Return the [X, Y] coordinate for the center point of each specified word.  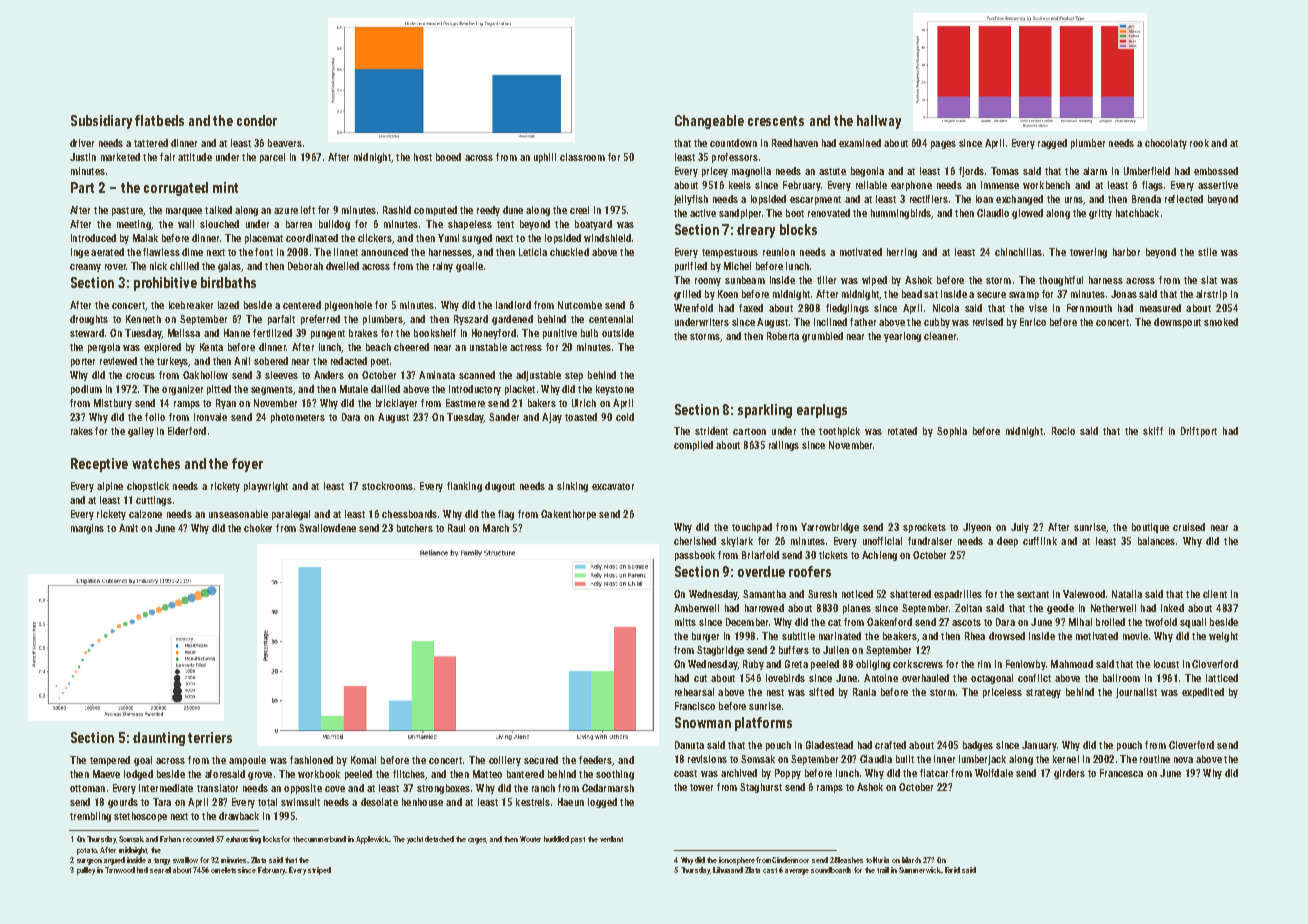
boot [795, 213]
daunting [159, 739]
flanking [464, 487]
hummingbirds [901, 214]
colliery [505, 761]
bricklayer [396, 404]
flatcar [934, 773]
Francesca [1121, 773]
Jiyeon [977, 528]
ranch [543, 788]
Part [82, 187]
